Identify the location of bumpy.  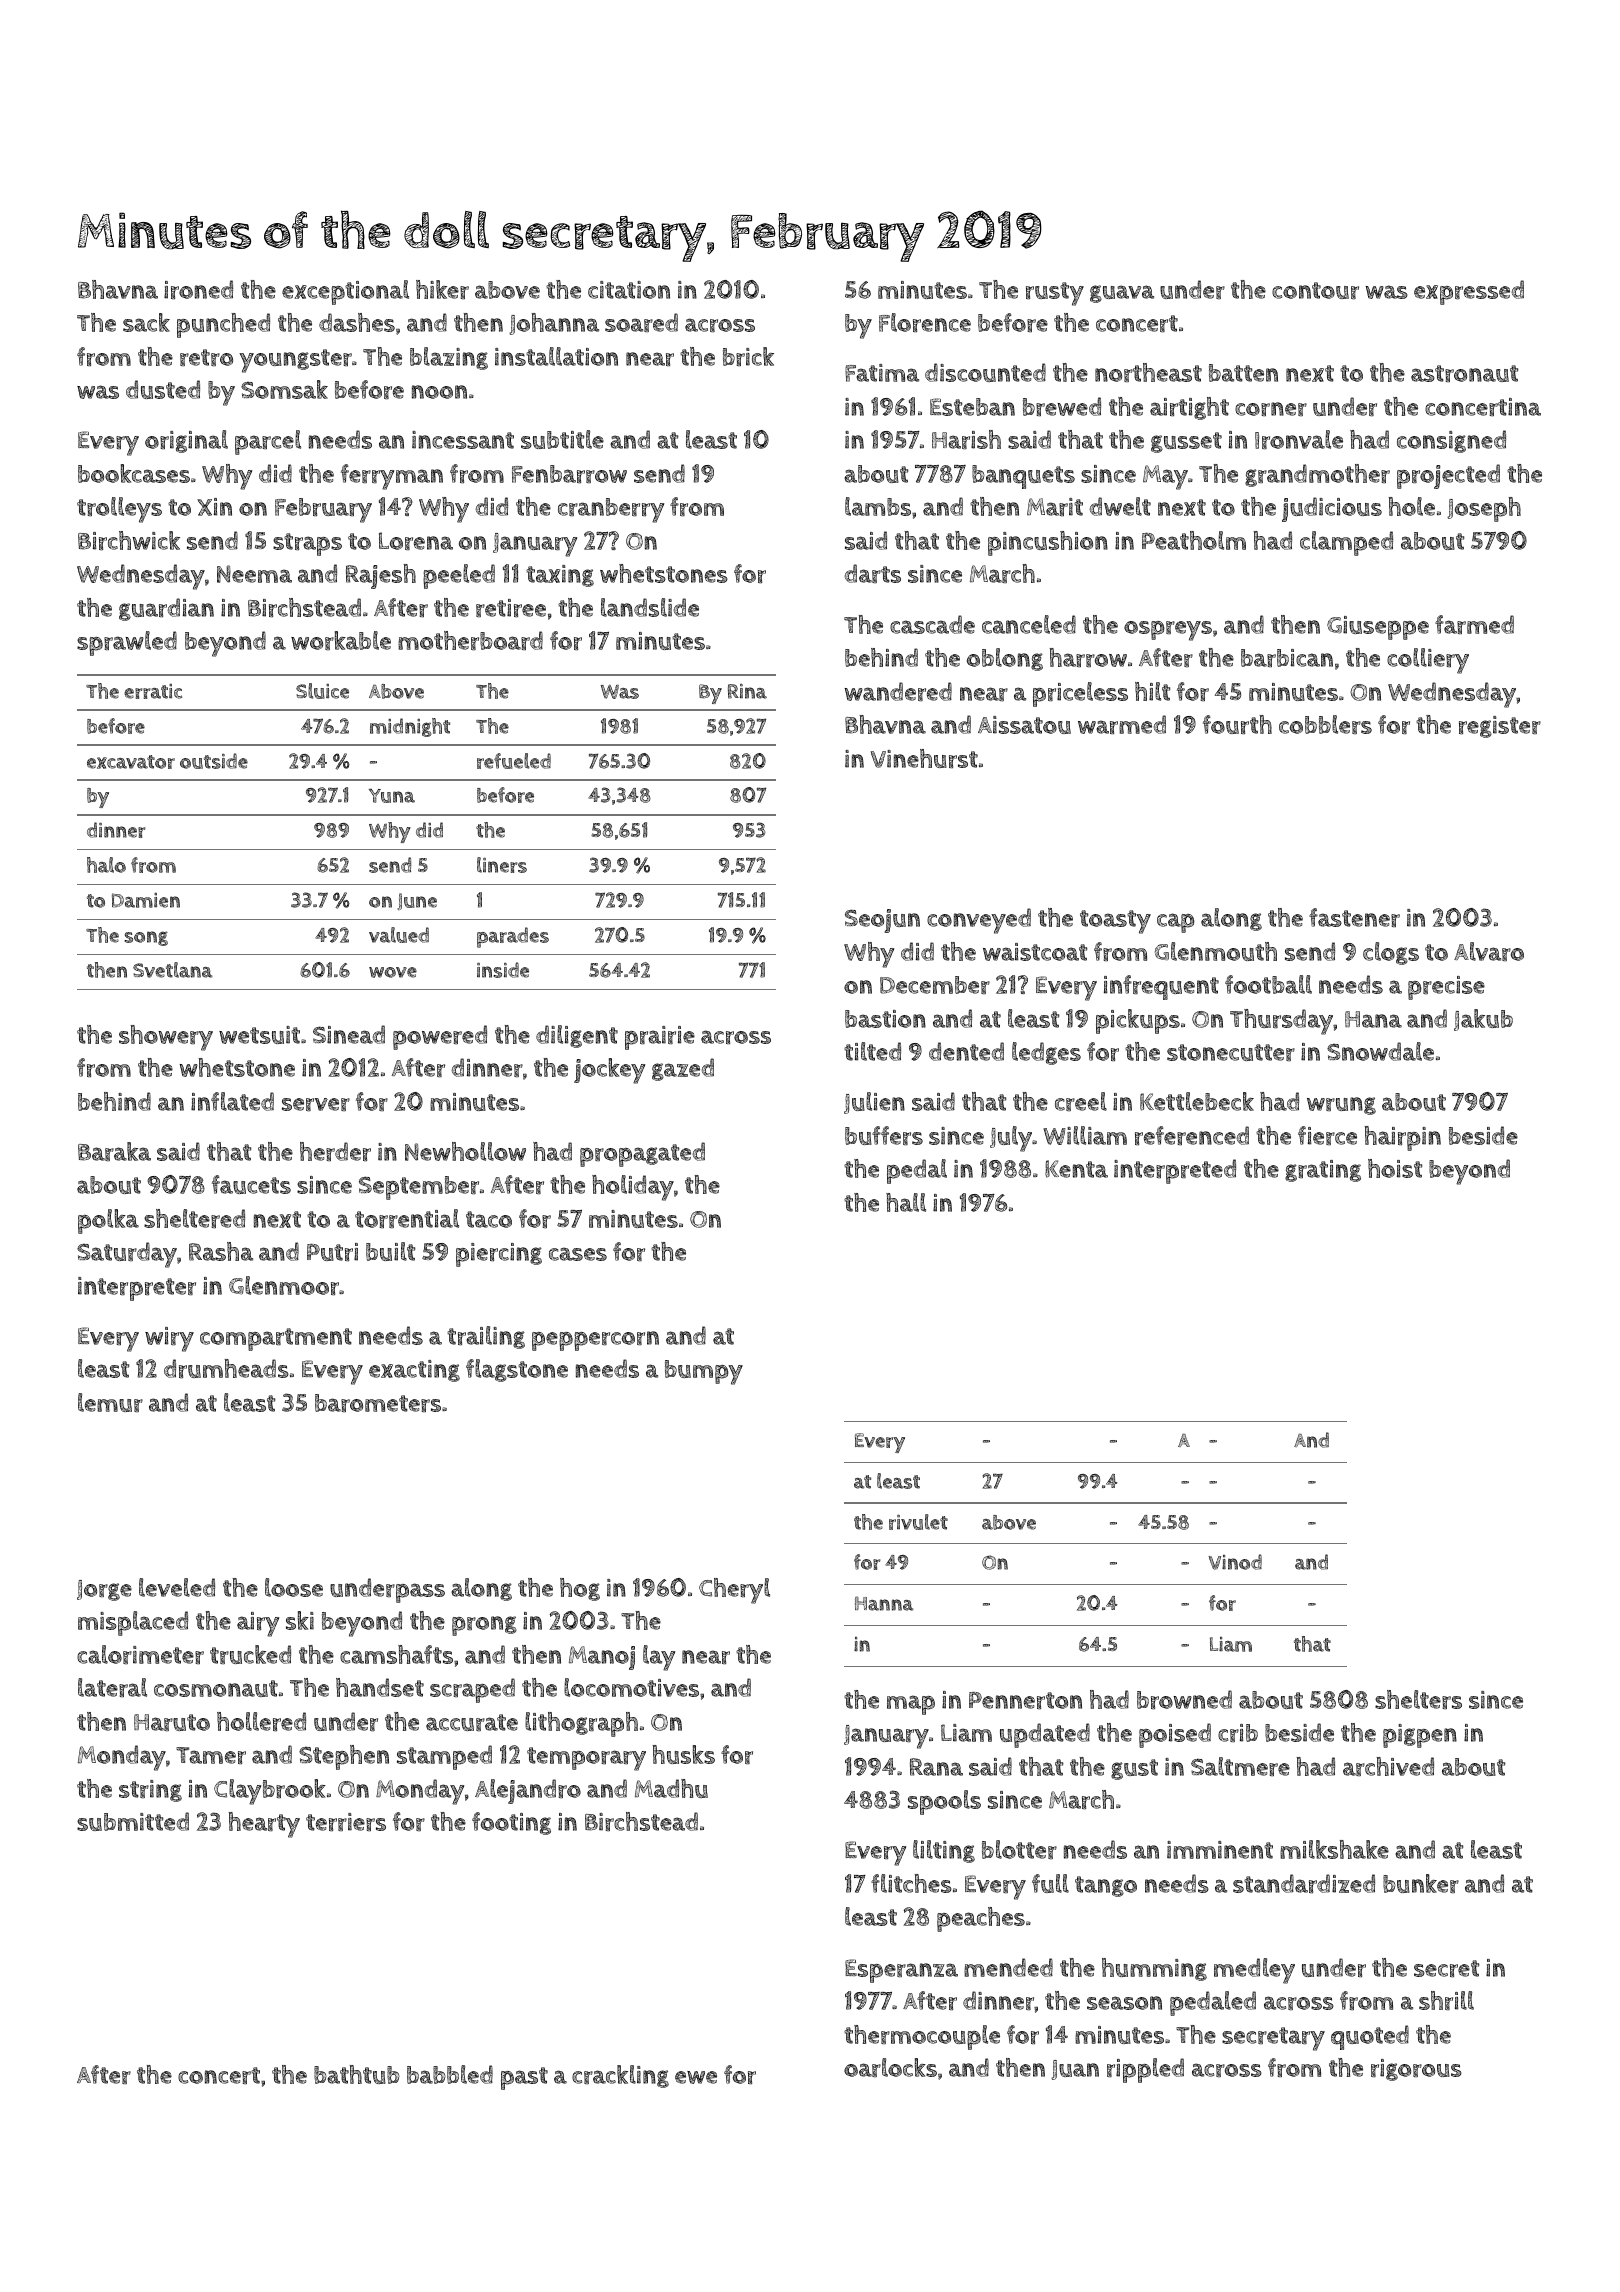
(704, 1372).
